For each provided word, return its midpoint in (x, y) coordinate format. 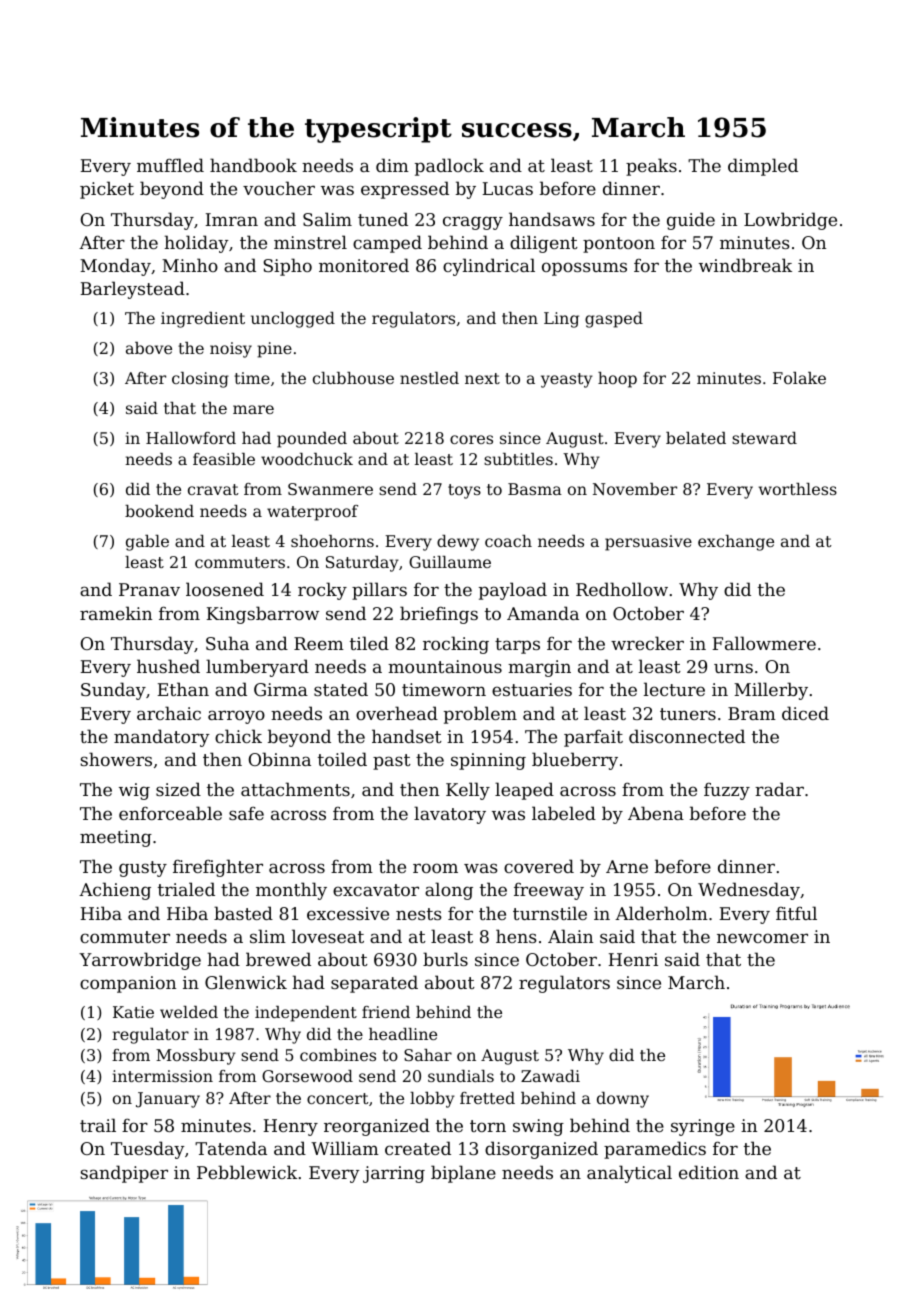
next (482, 378)
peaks (651, 167)
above (149, 348)
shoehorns (332, 541)
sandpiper (124, 1174)
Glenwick (246, 982)
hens (516, 936)
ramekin (116, 613)
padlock (449, 167)
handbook (253, 165)
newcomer (762, 938)
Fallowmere (764, 643)
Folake (799, 378)
